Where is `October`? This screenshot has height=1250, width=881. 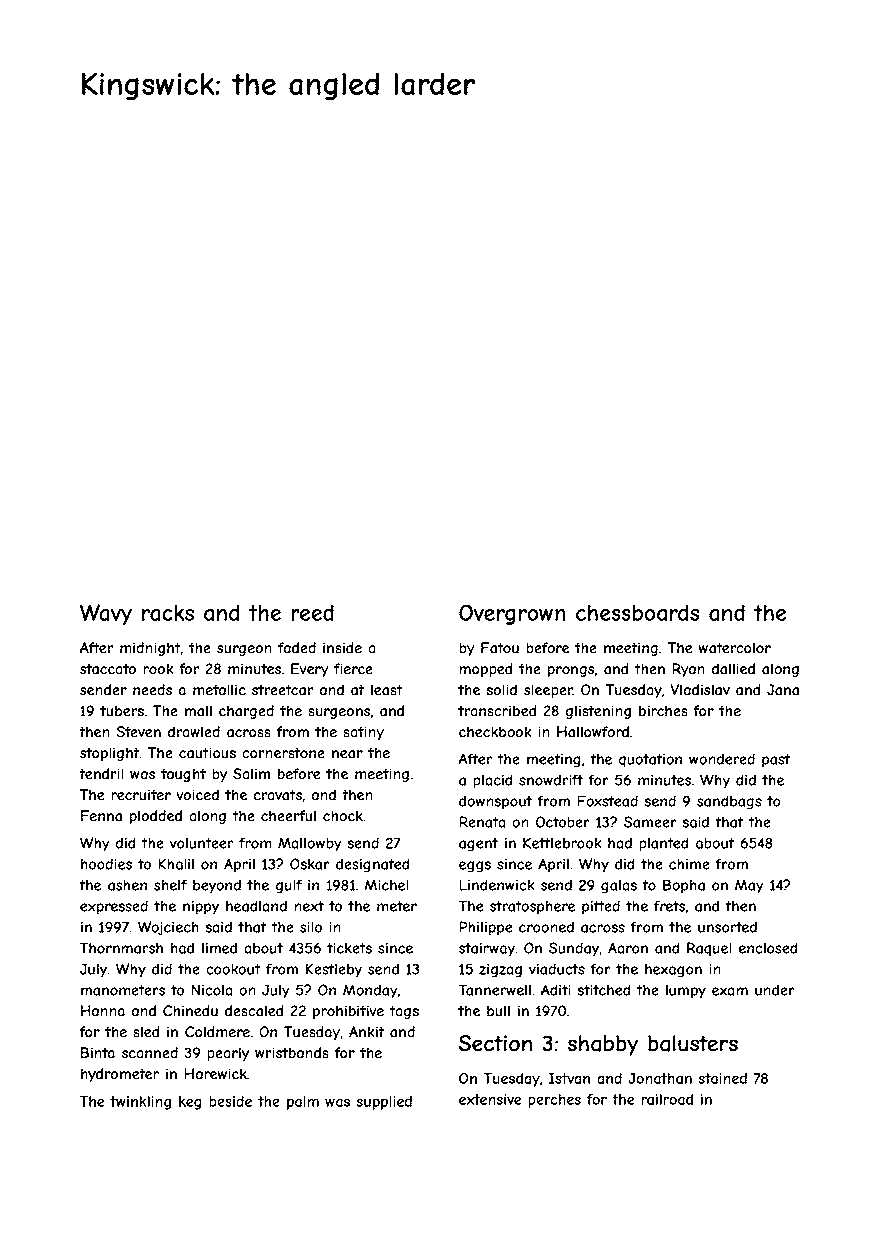 October is located at coordinates (563, 822).
